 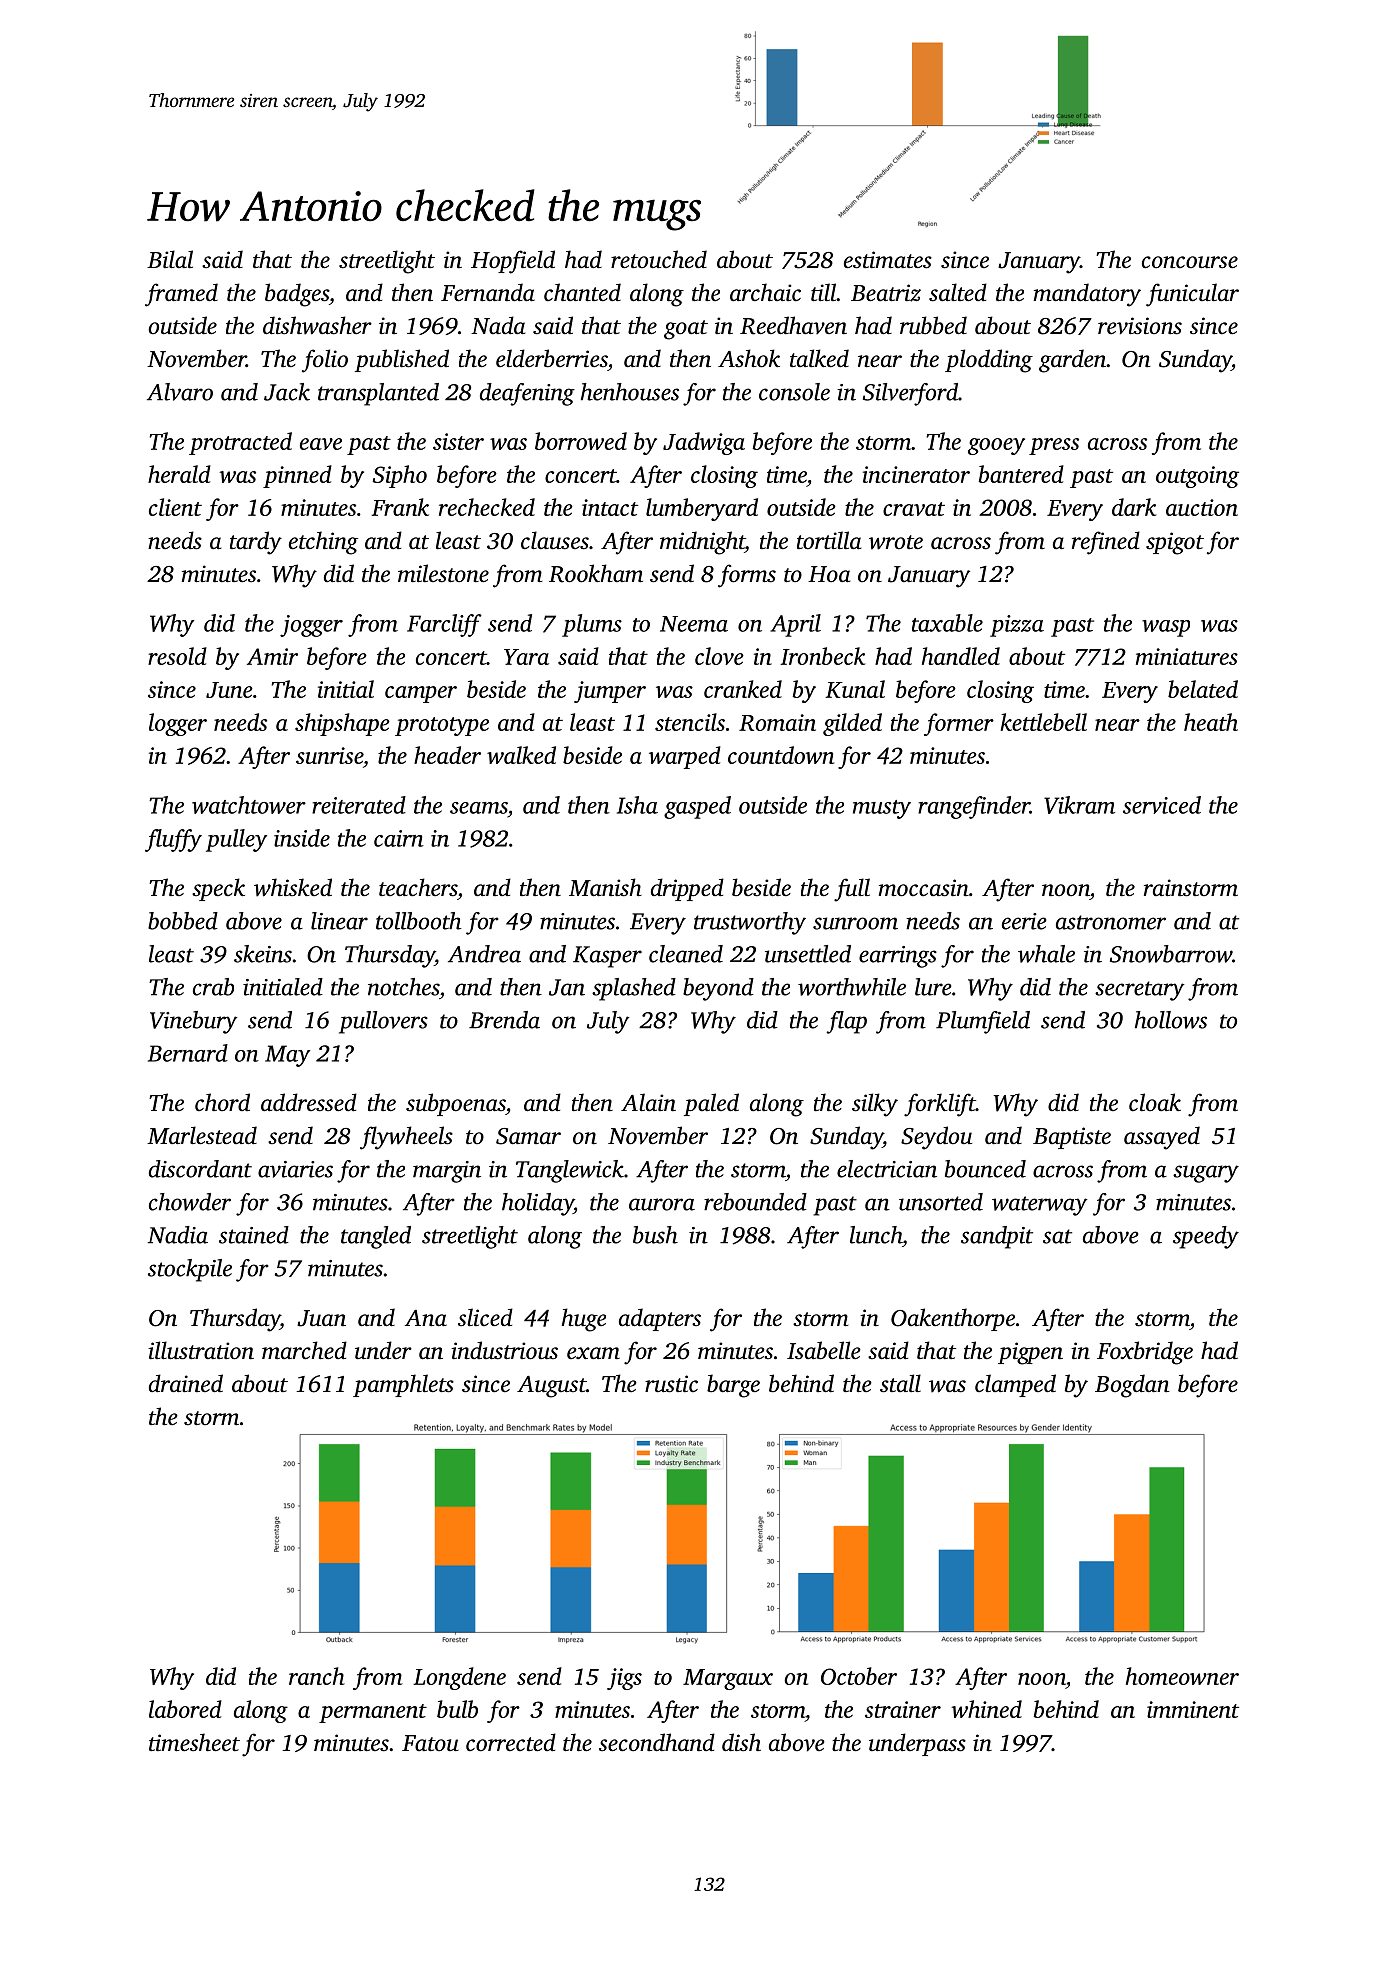 I want to click on Margaux, so click(x=728, y=1679).
